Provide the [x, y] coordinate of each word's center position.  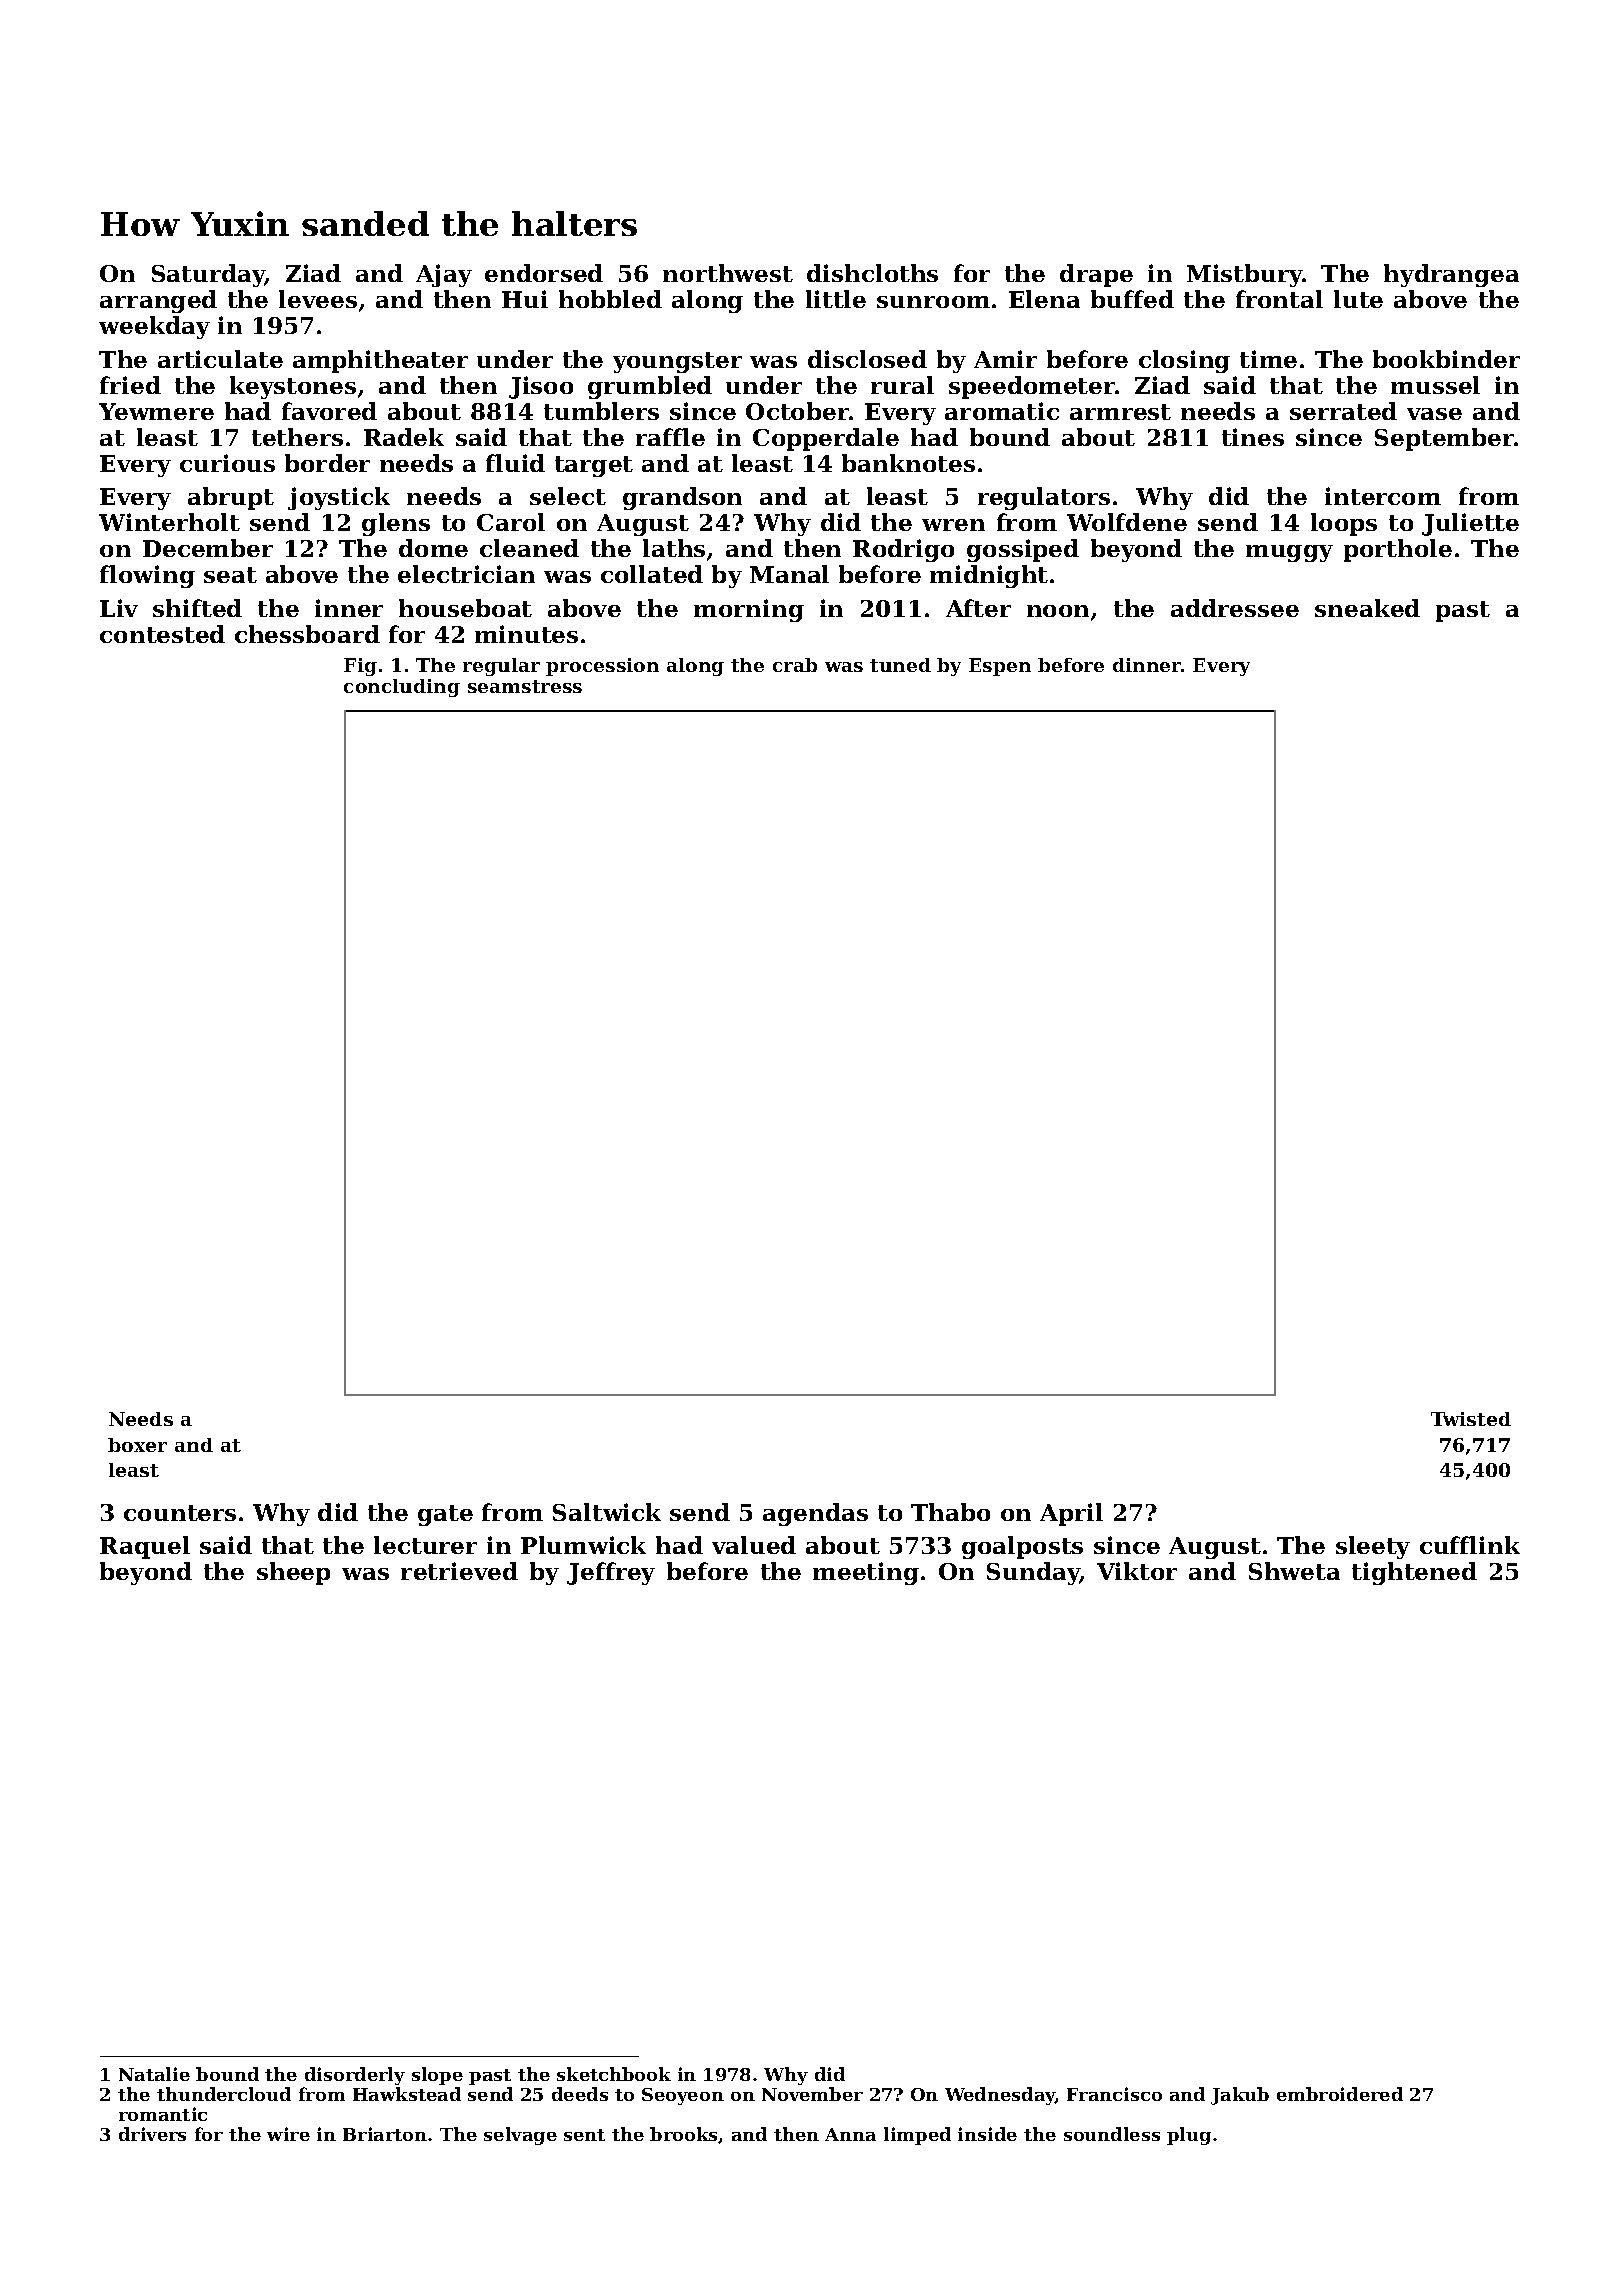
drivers [152, 2134]
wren [953, 525]
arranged [158, 301]
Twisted [1471, 1419]
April [1071, 1514]
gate [445, 1515]
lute [1358, 299]
